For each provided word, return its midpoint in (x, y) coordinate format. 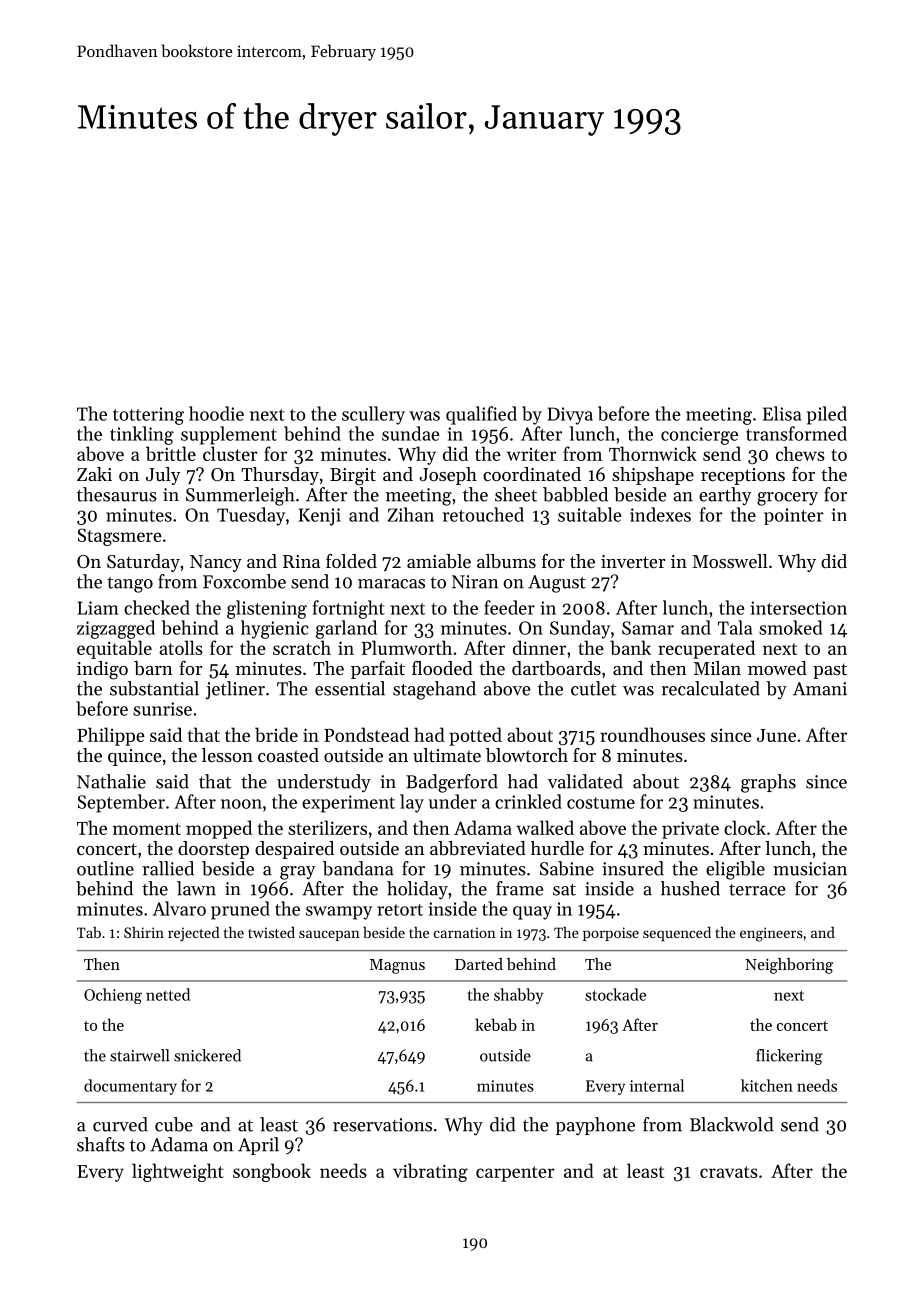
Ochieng (113, 996)
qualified (481, 415)
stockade (615, 994)
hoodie (216, 413)
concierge (699, 436)
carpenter (515, 1174)
